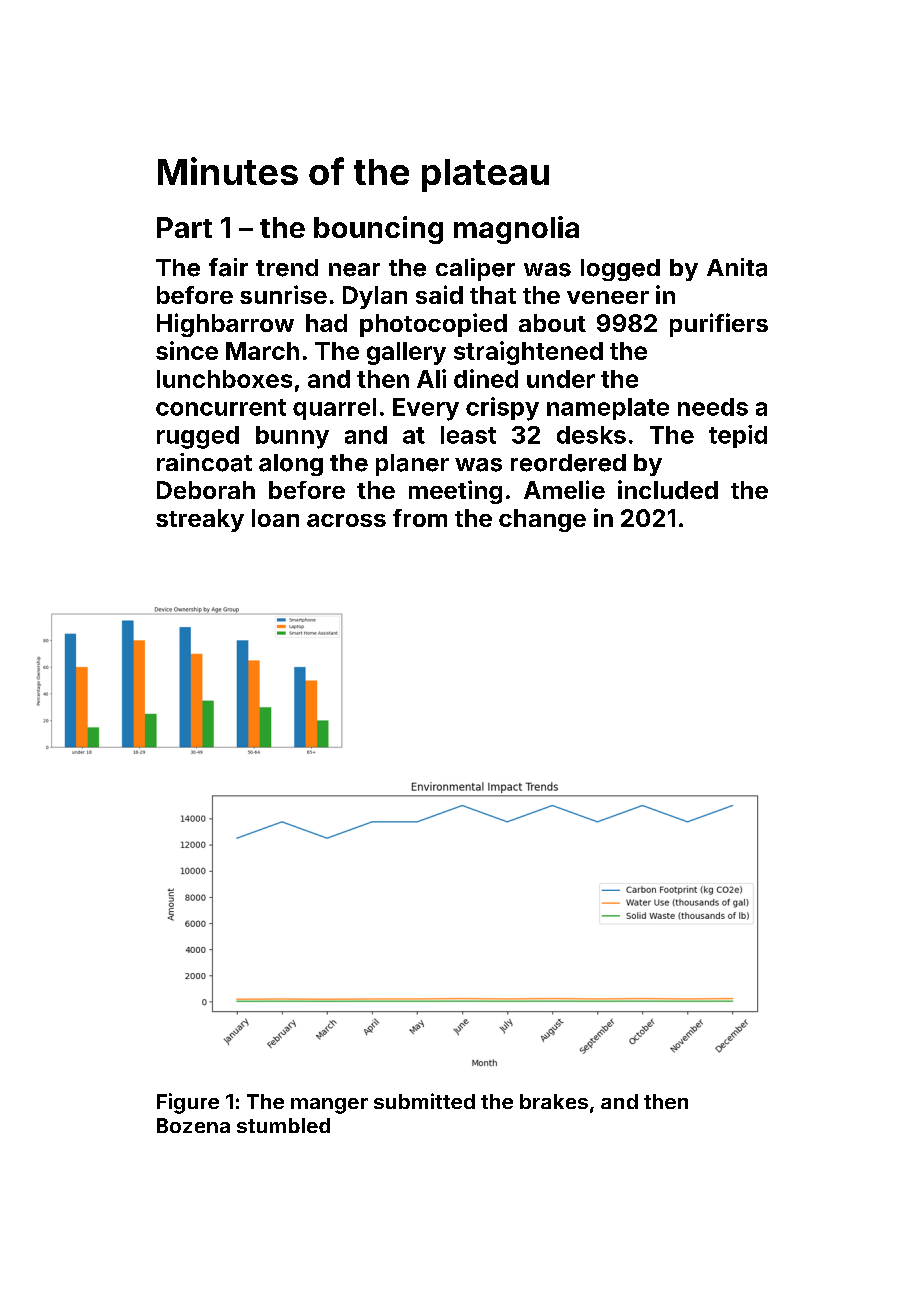  Describe the element at coordinates (542, 520) in the image. I see `change` at that location.
